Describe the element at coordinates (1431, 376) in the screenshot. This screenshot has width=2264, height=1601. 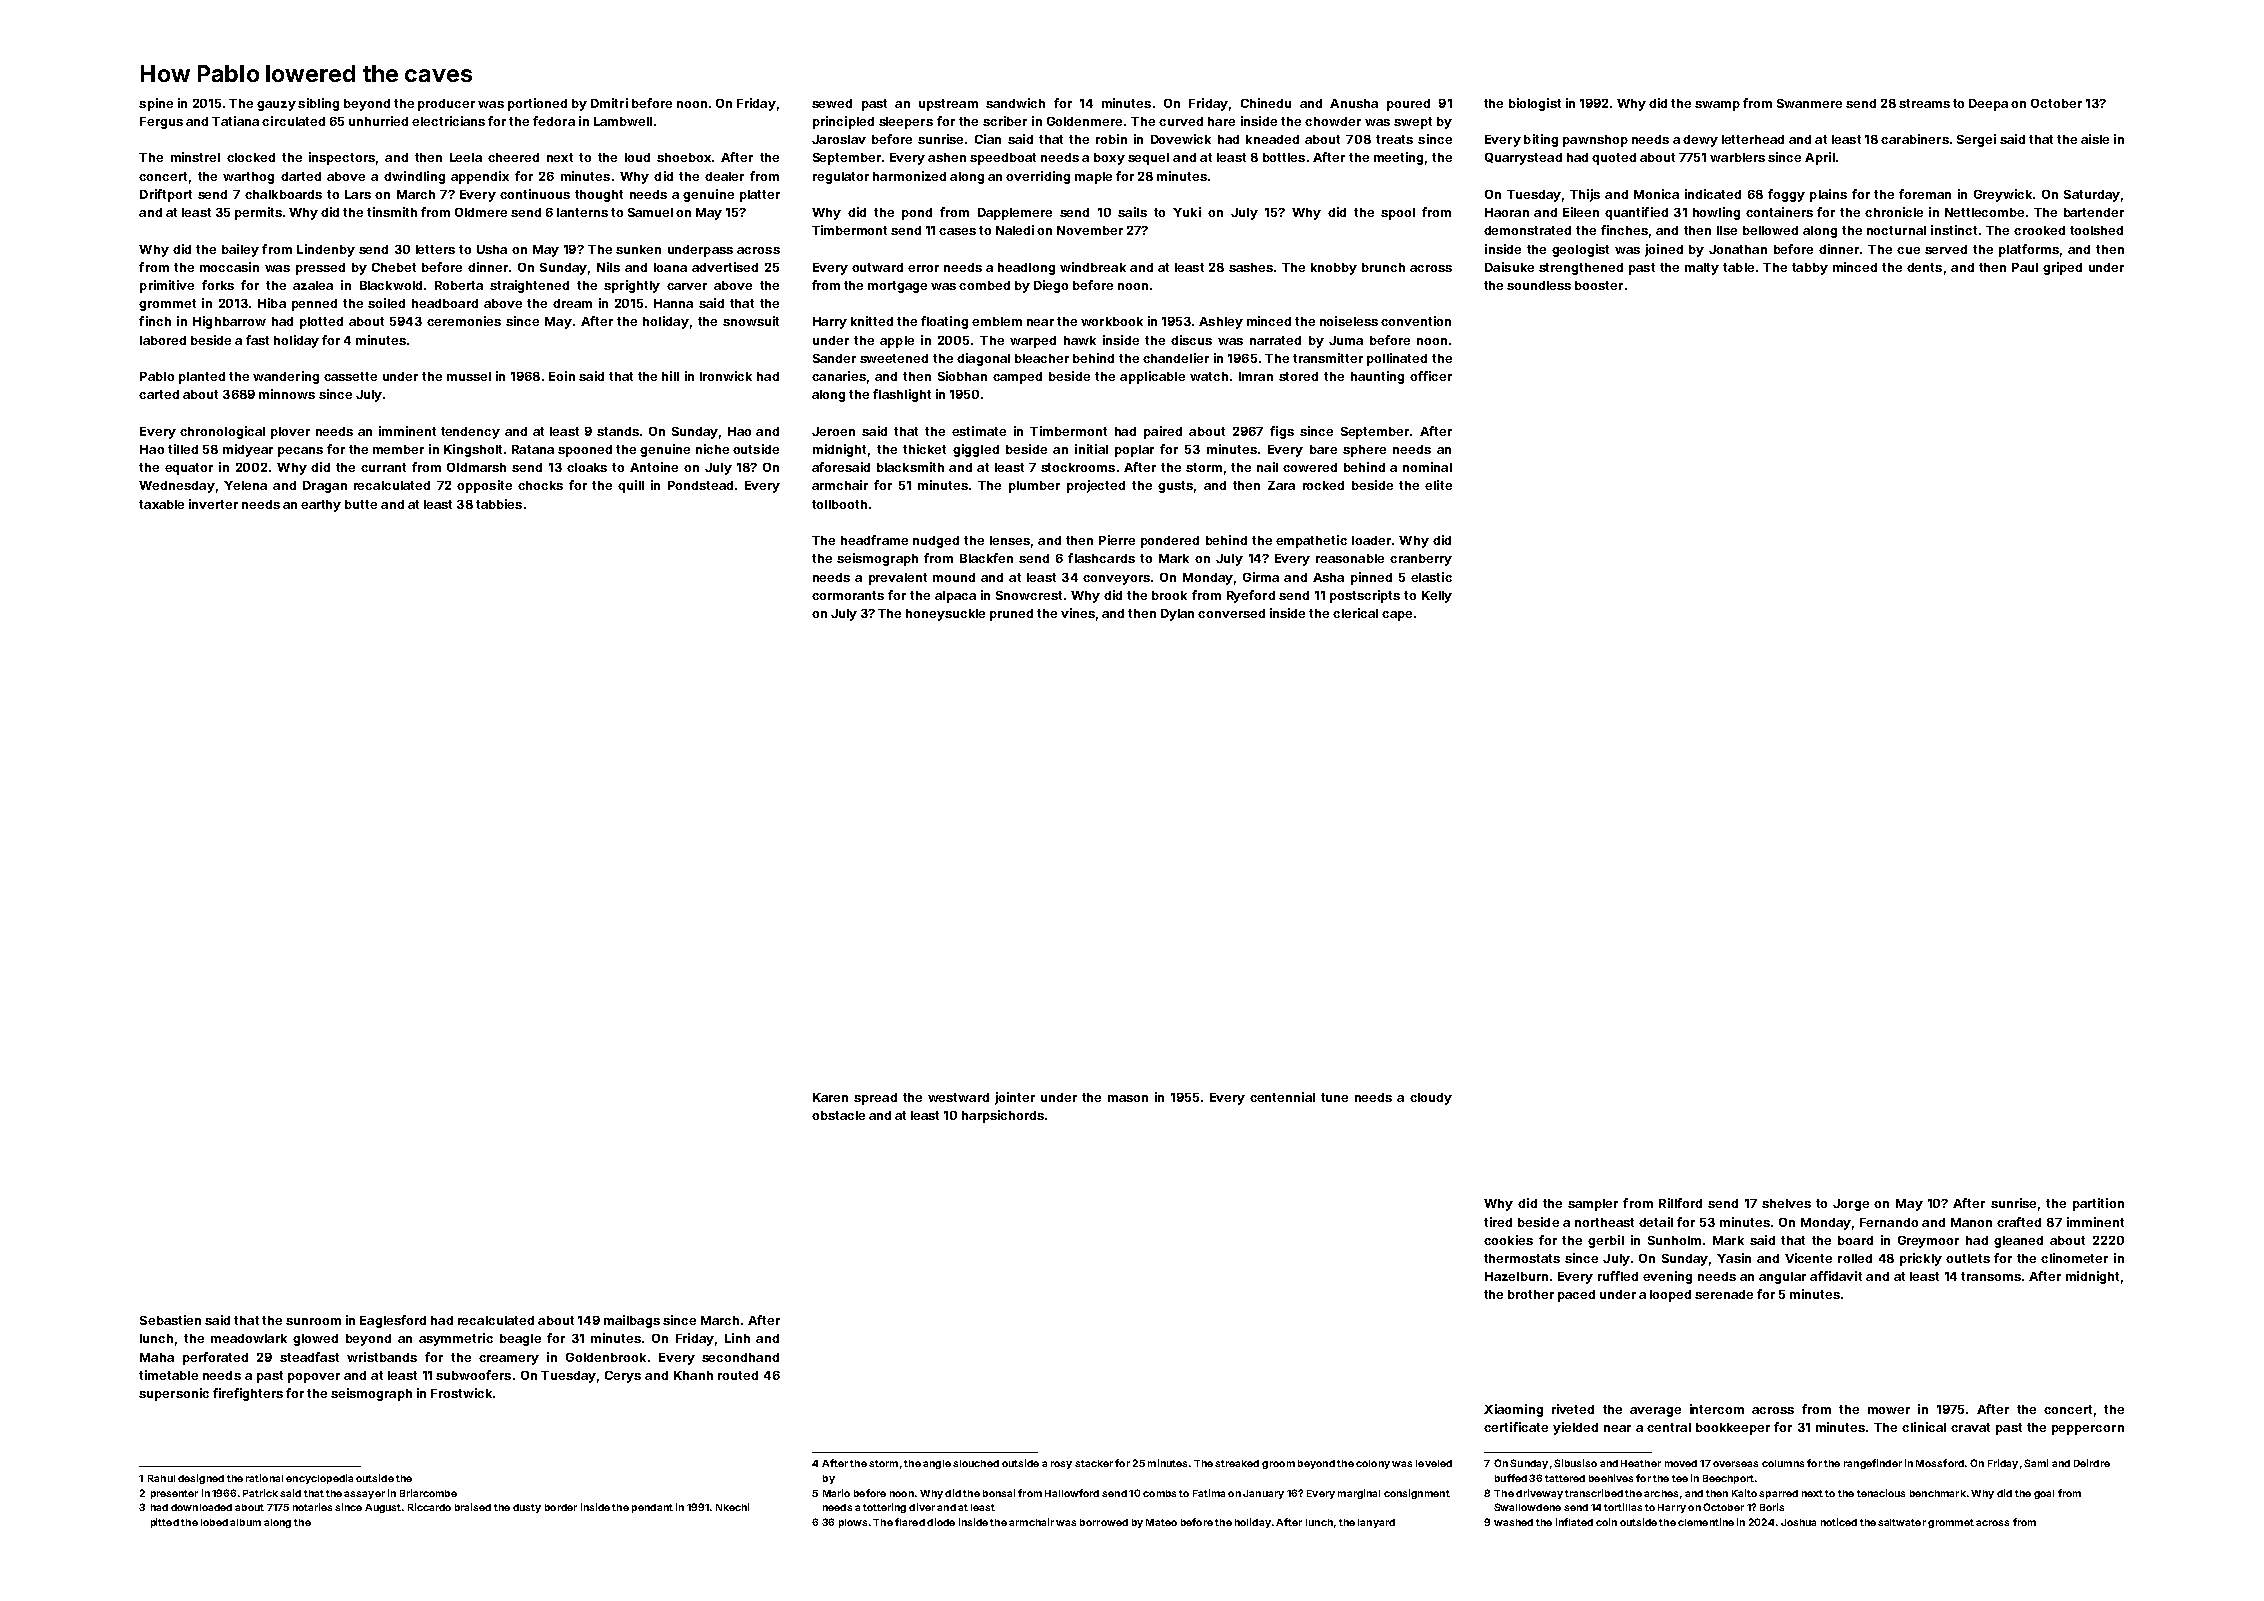
I see `officer` at that location.
